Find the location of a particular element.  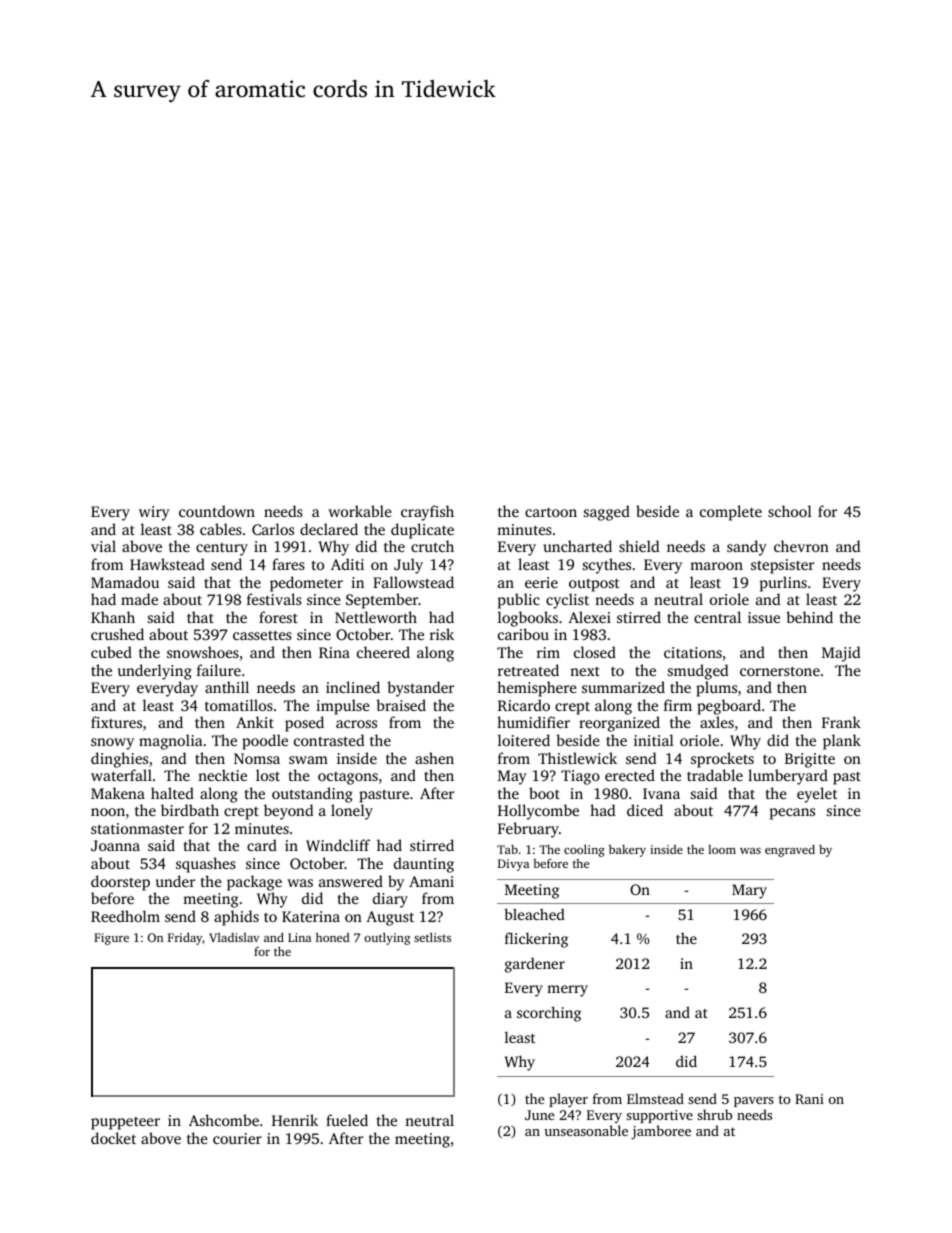

school is located at coordinates (790, 511).
